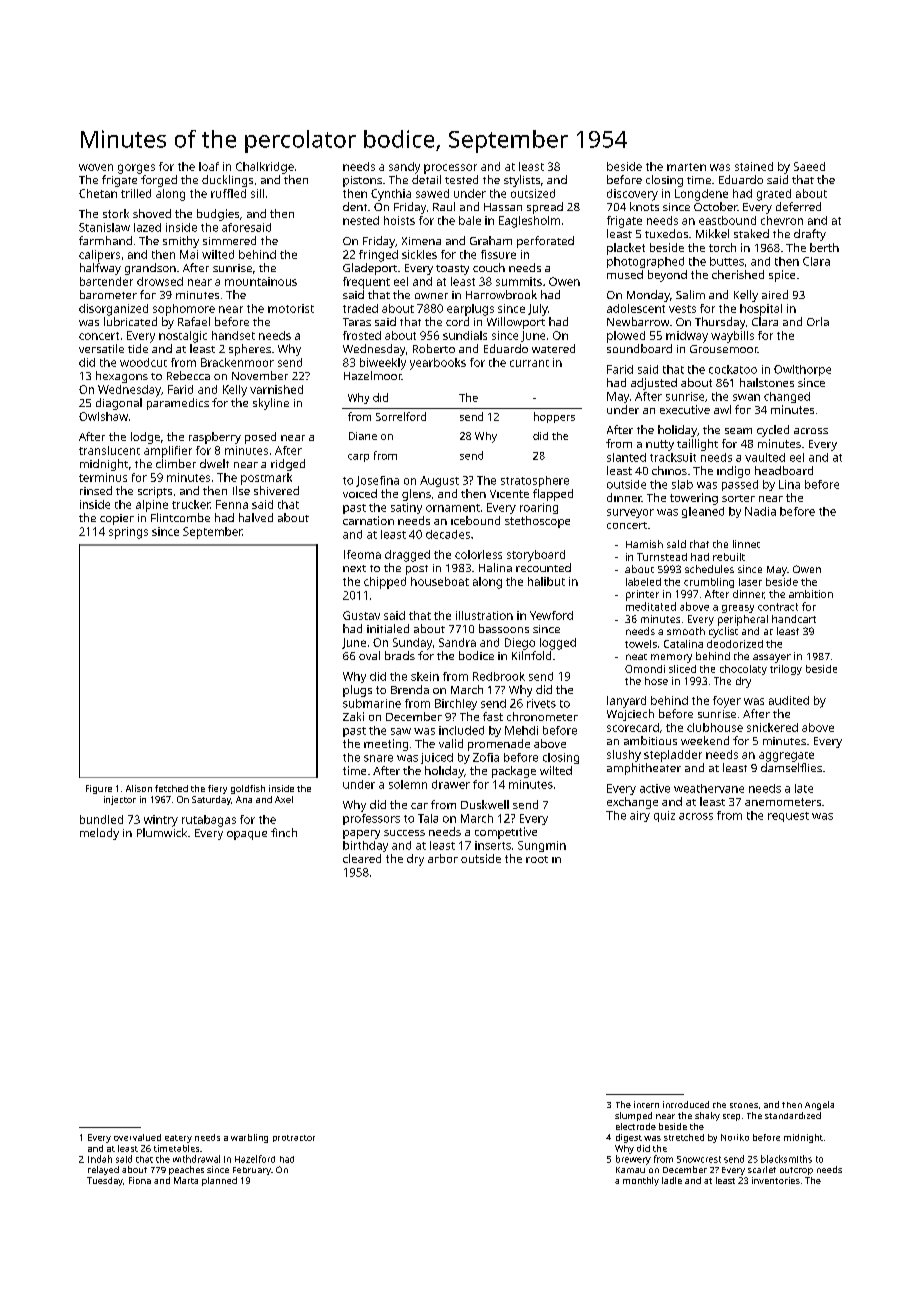 The width and height of the document is (924, 1308). Describe the element at coordinates (196, 1159) in the document. I see `withdrawal` at that location.
